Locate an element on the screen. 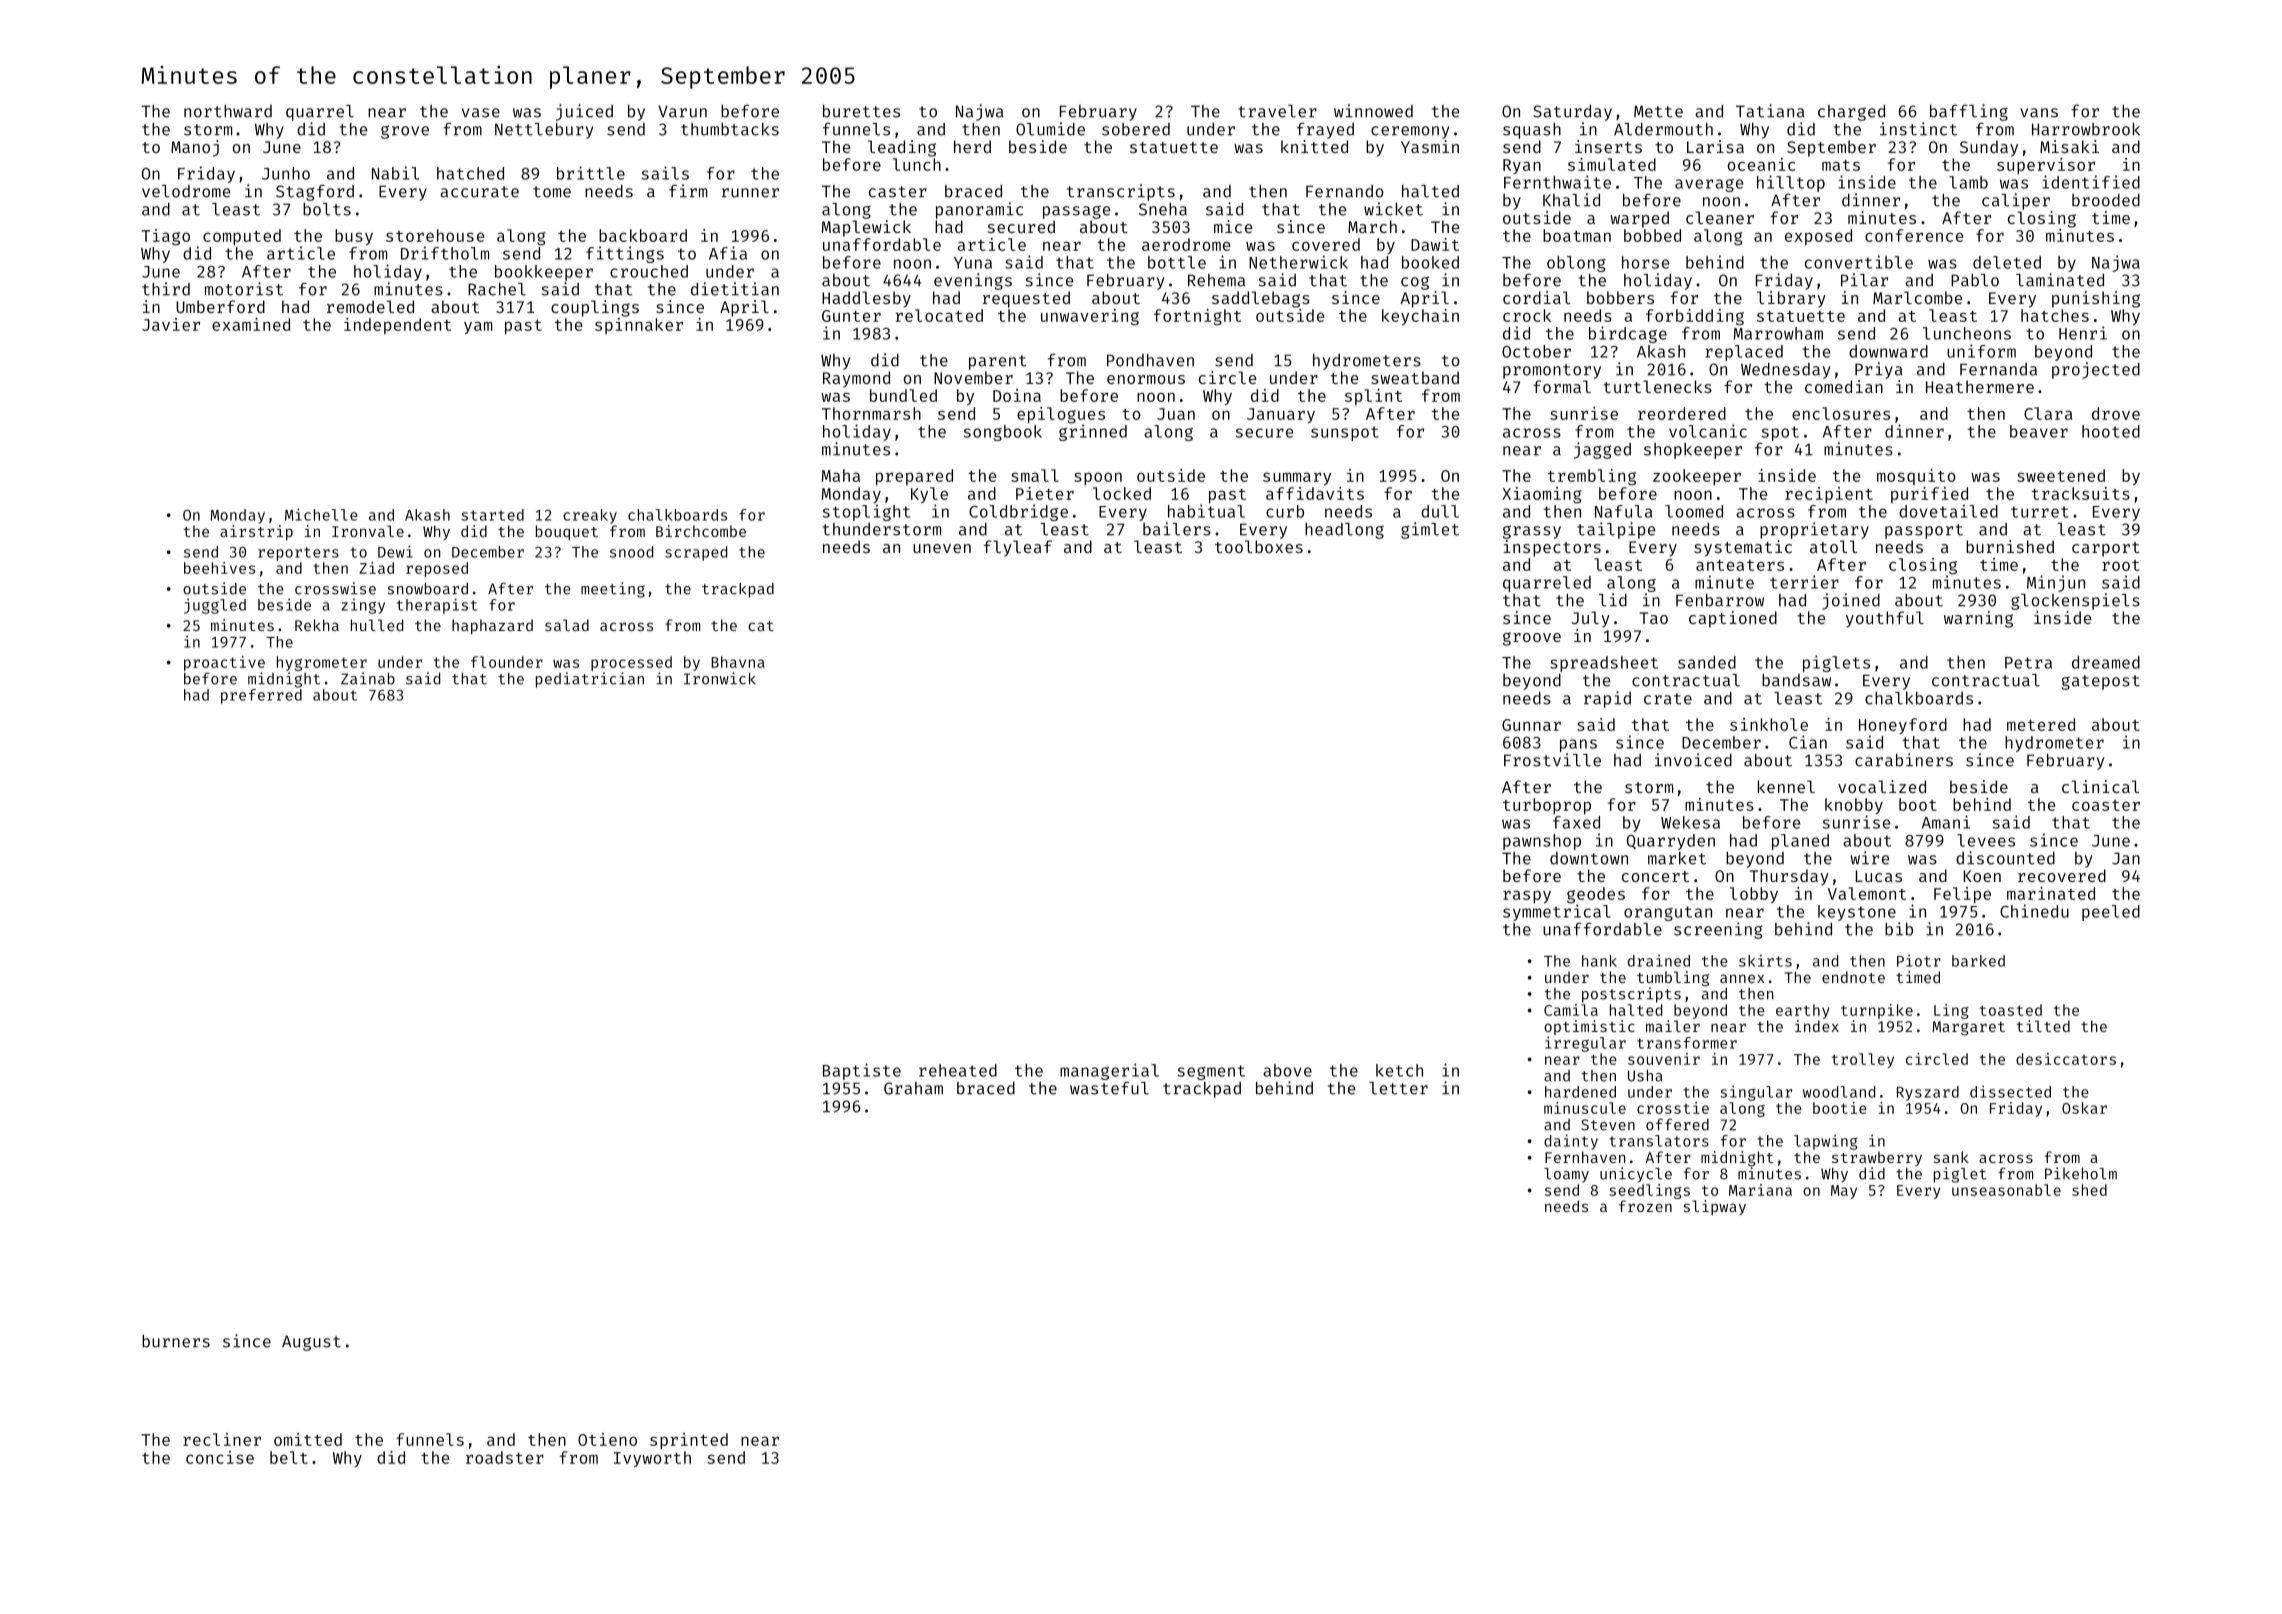 The image size is (2282, 1614). wasteful is located at coordinates (1109, 1088).
